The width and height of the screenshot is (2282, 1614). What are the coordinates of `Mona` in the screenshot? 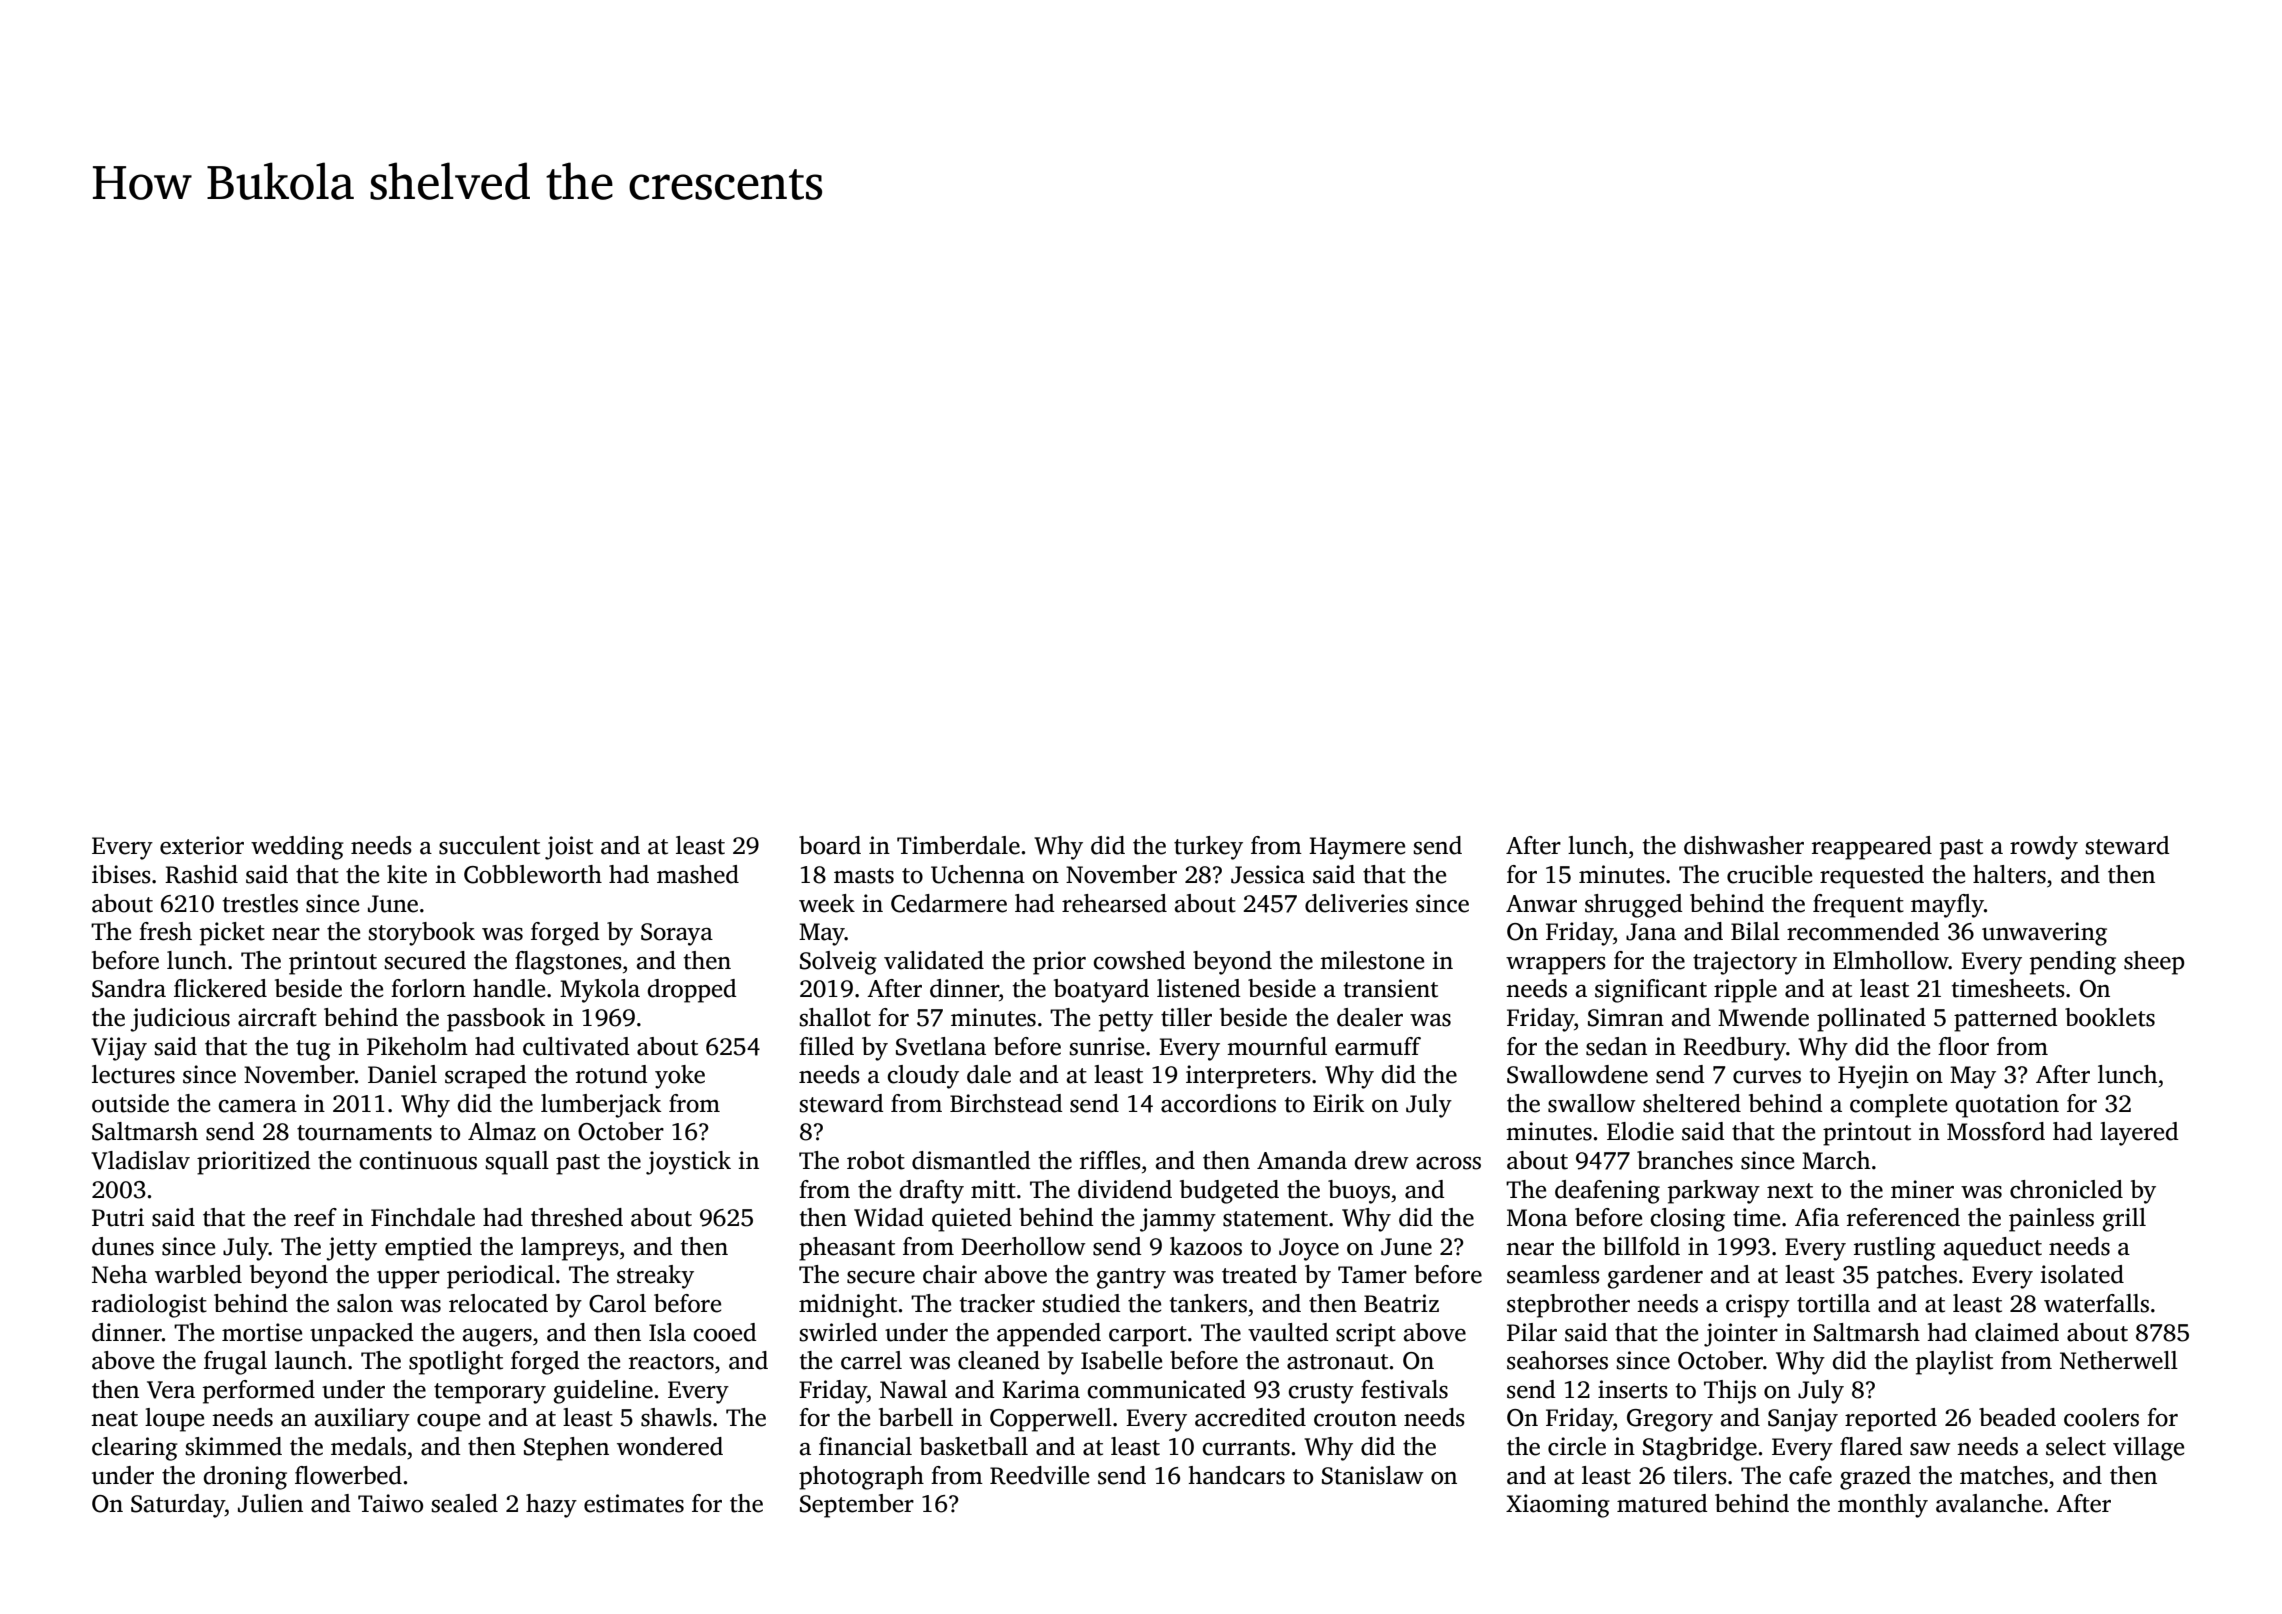 It's located at (1537, 1218).
